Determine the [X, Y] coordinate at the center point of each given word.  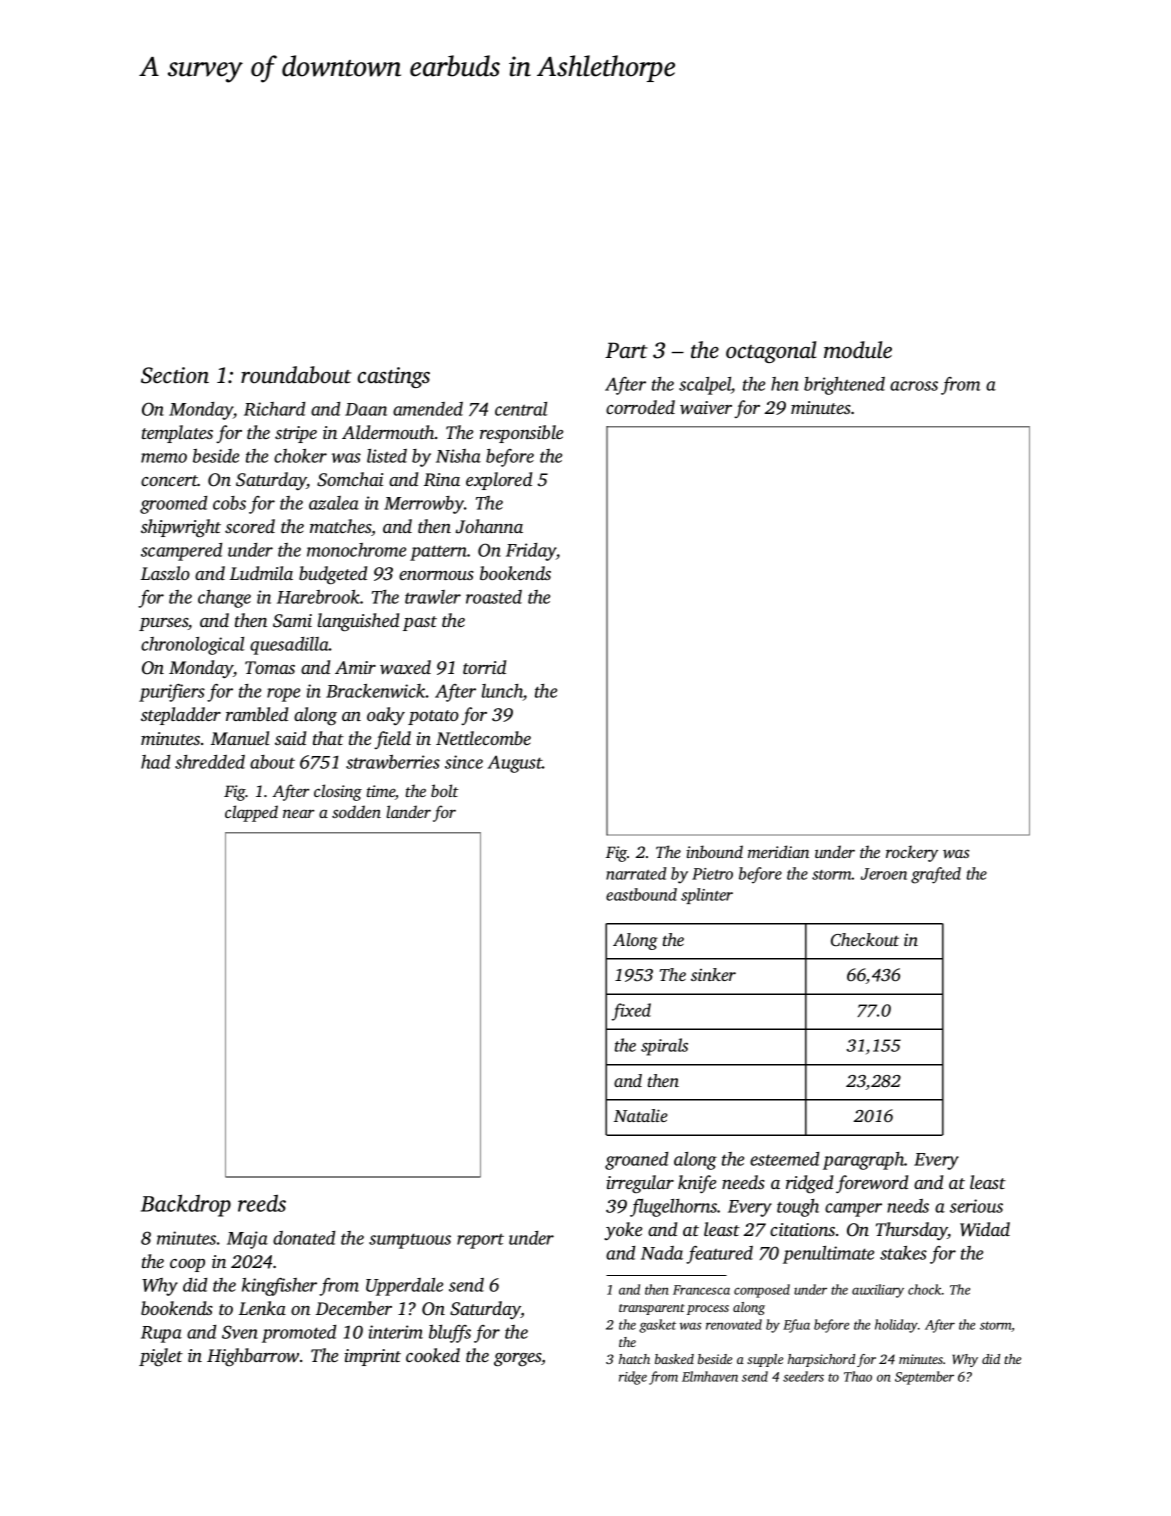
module [858, 350]
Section [175, 375]
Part [626, 350]
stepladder [181, 716]
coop [187, 1265]
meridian [778, 851]
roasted [494, 597]
